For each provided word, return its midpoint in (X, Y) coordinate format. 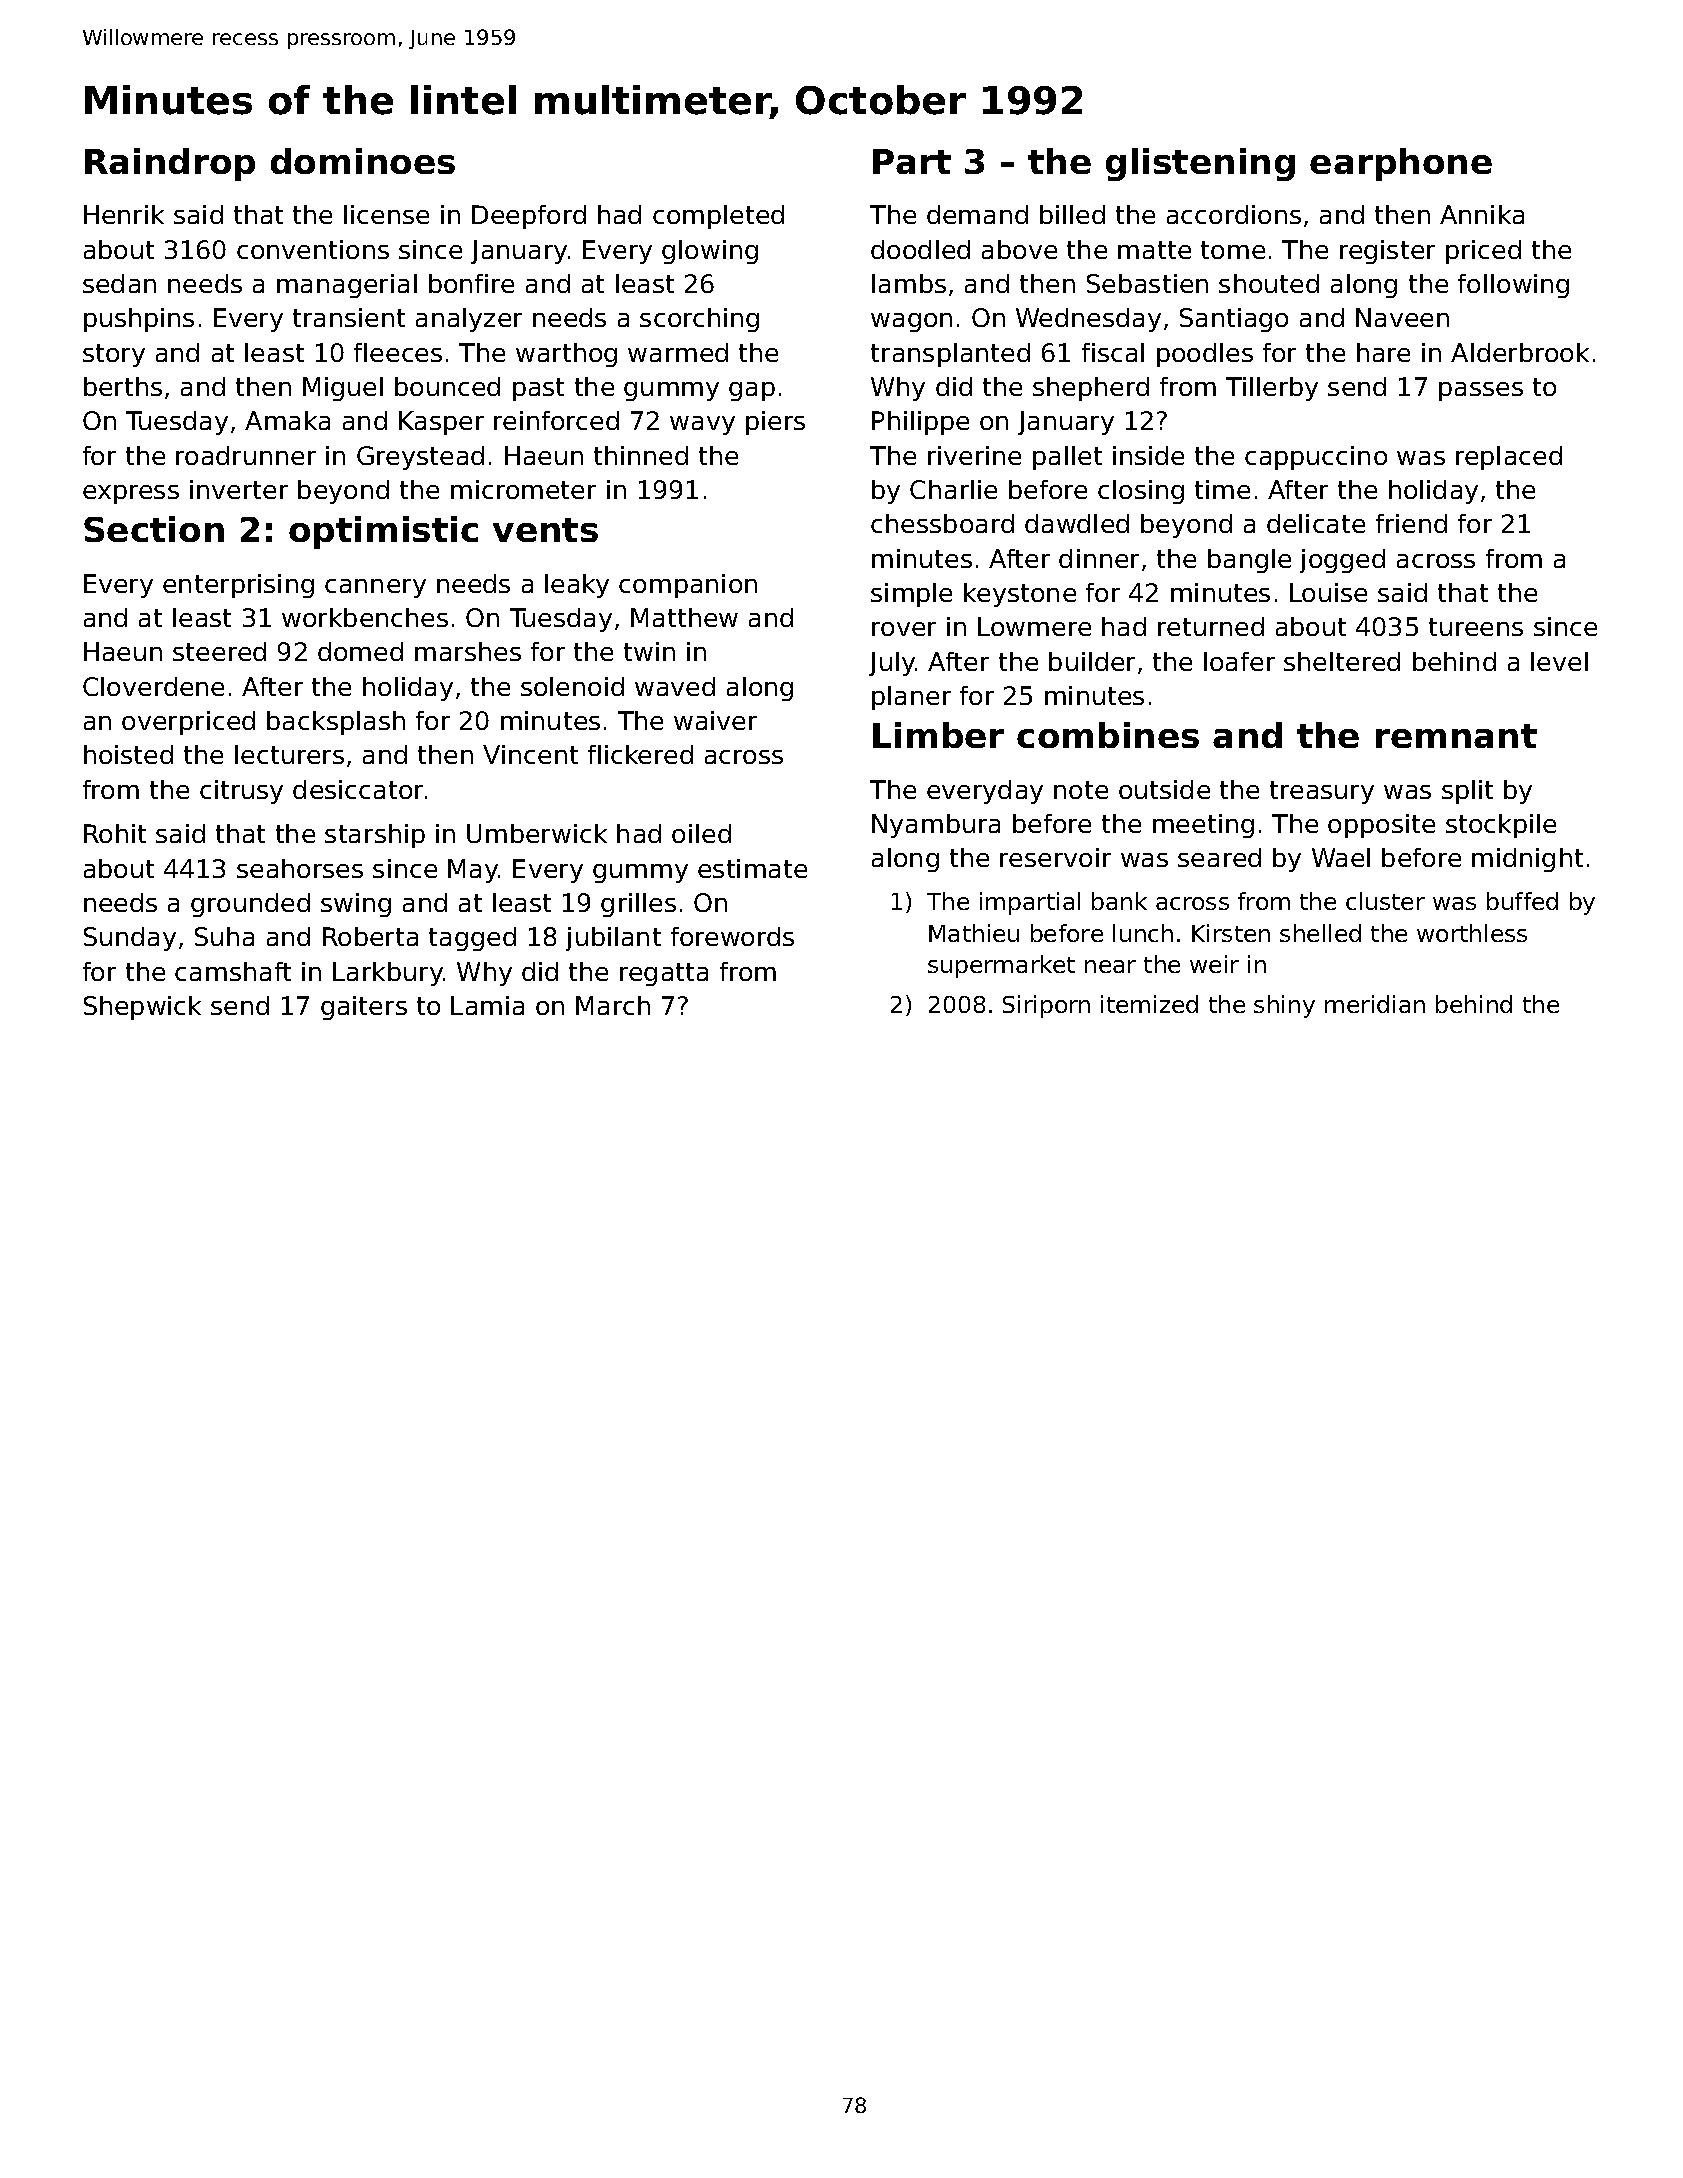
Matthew (684, 617)
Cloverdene (153, 686)
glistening (1200, 164)
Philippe (920, 423)
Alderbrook (1520, 352)
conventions (313, 249)
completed (718, 217)
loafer (1239, 661)
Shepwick (142, 1008)
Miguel (343, 389)
